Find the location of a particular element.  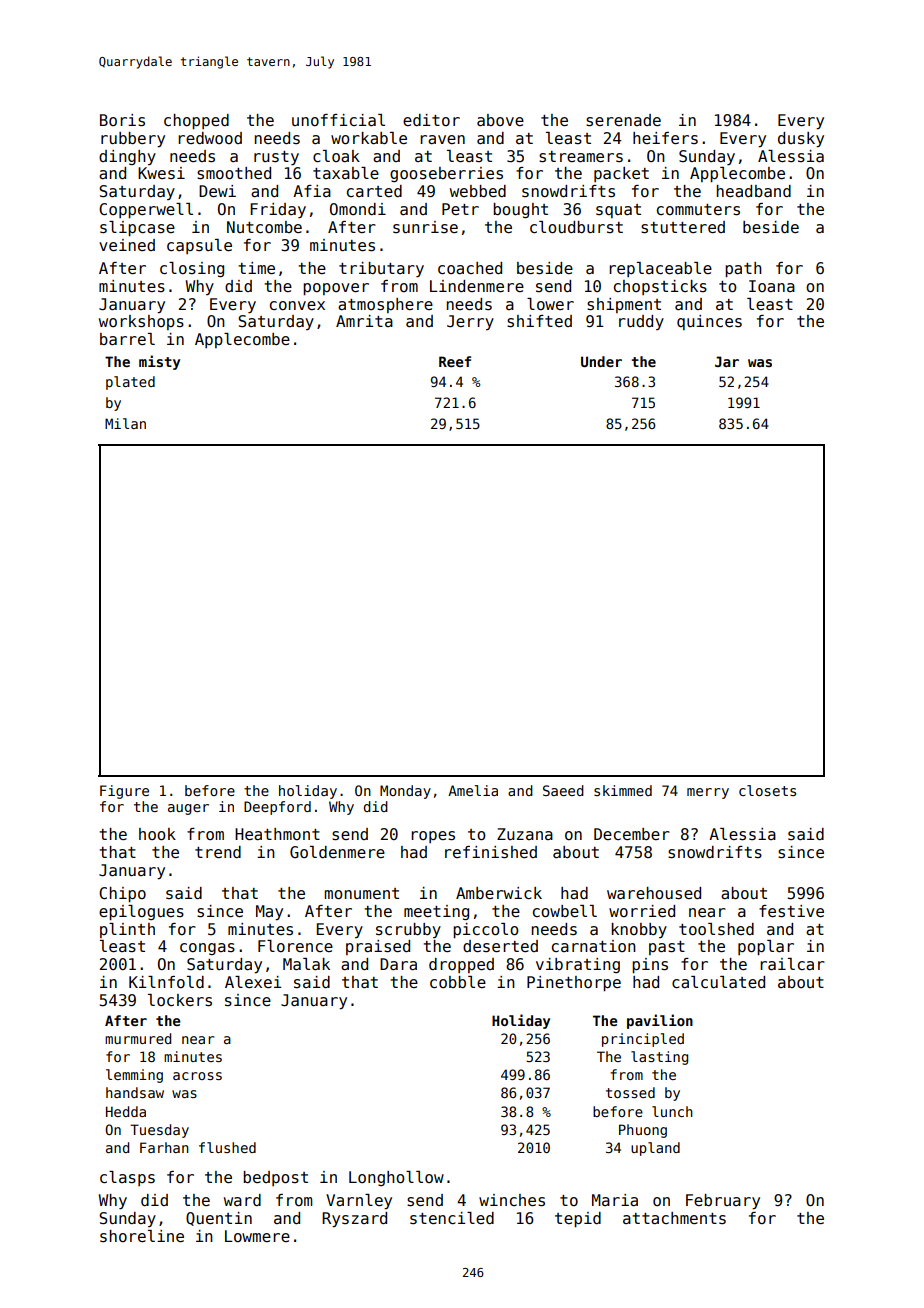

Under is located at coordinates (601, 361).
